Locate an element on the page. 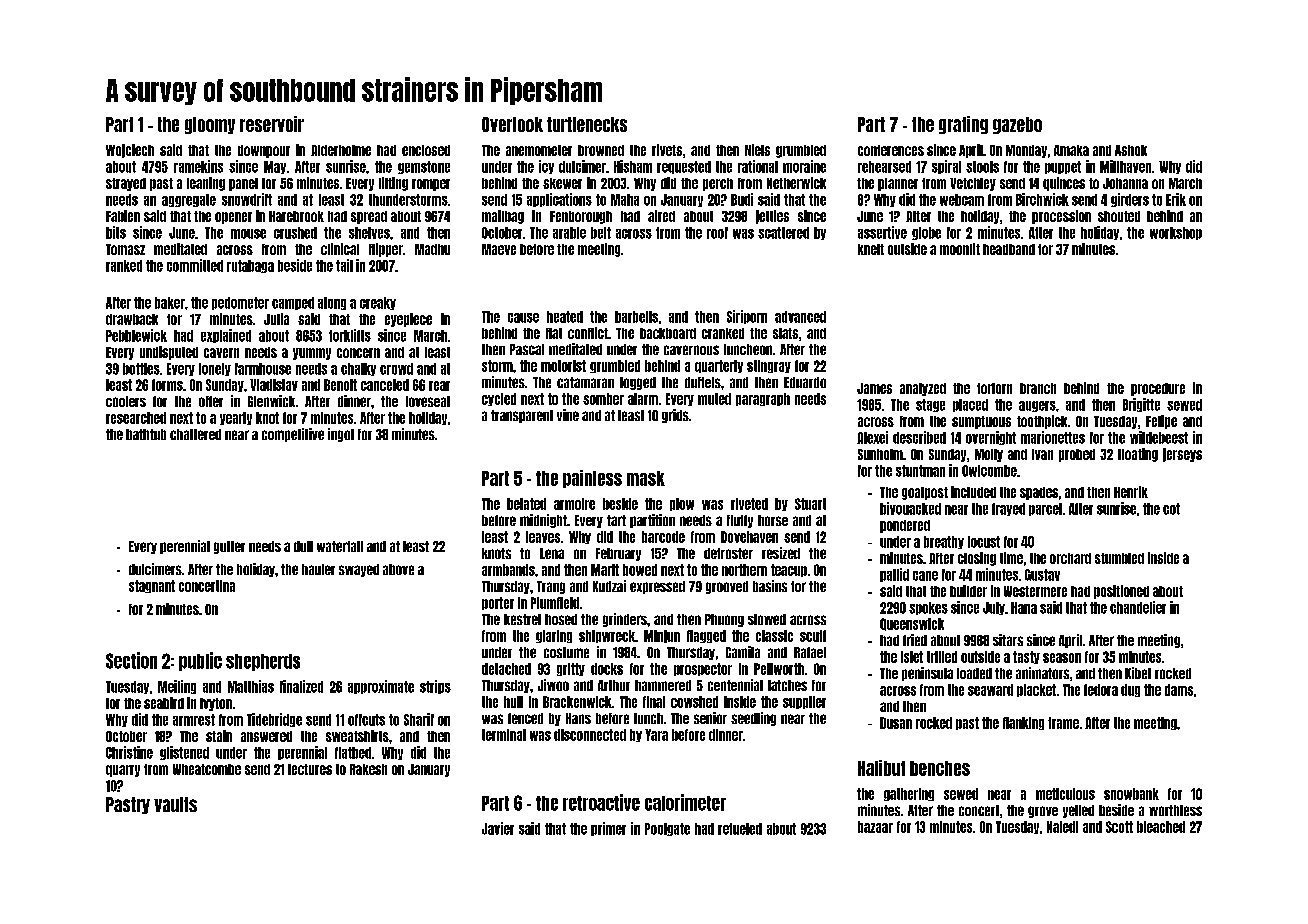 The image size is (1308, 924). Millhaven is located at coordinates (1125, 166).
